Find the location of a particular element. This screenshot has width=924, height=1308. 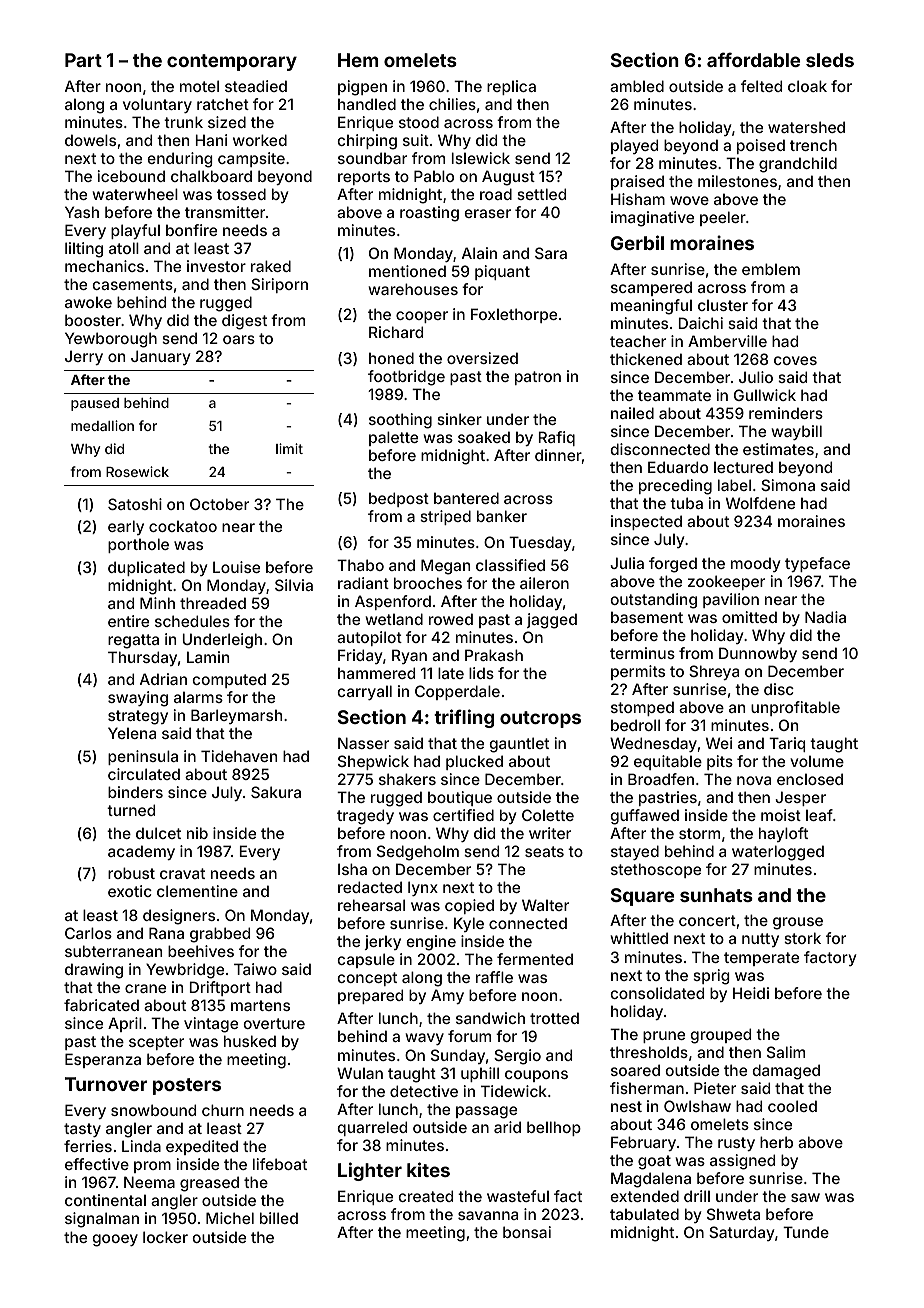

Thabo is located at coordinates (360, 565).
